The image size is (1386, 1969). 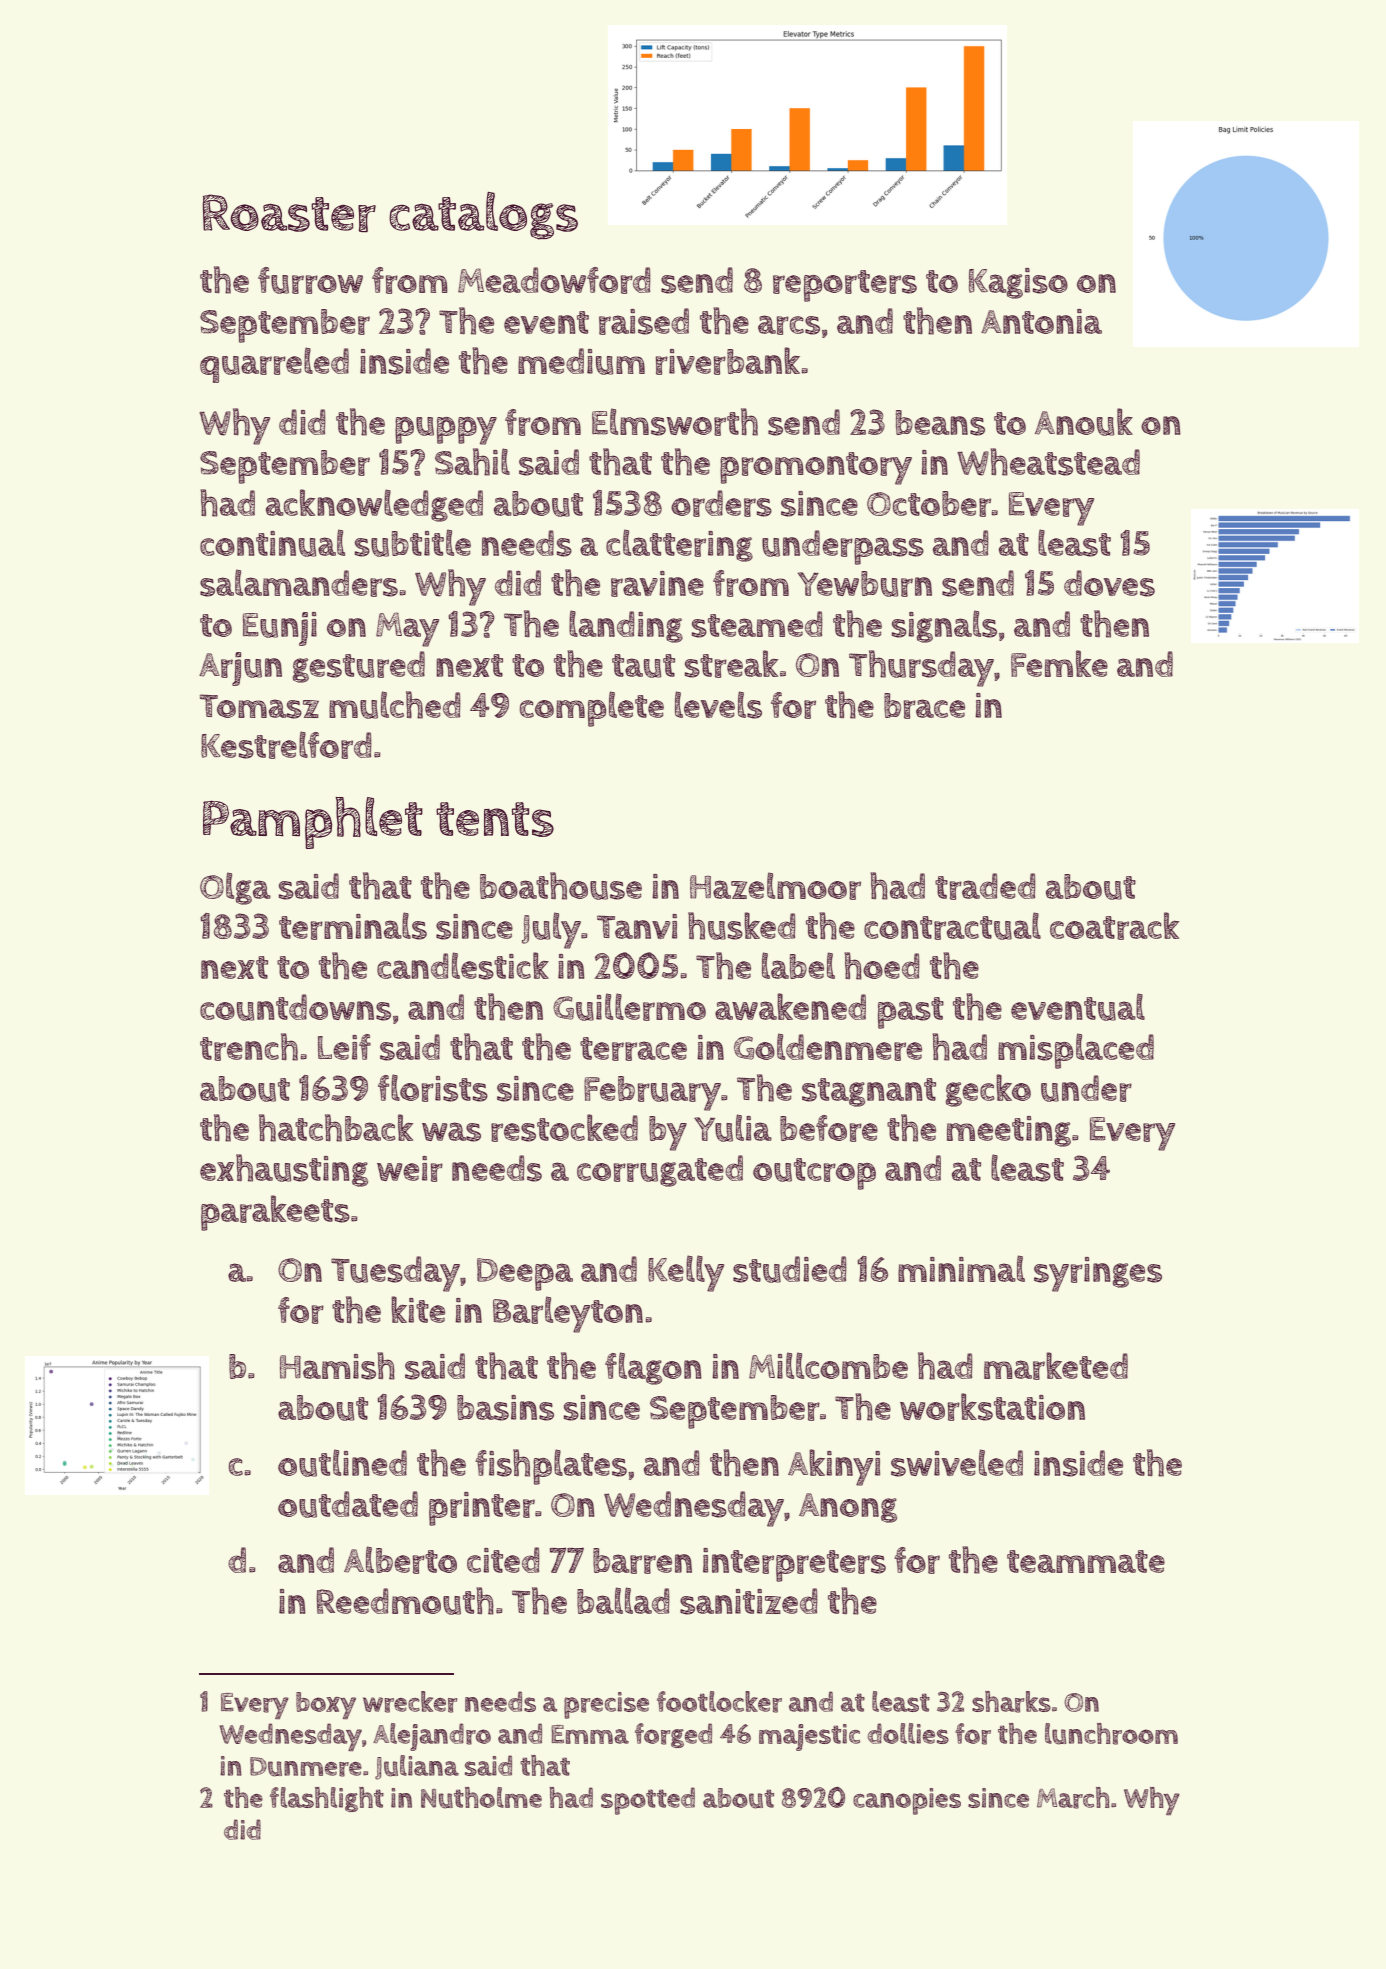 What do you see at coordinates (274, 365) in the page?
I see `quarreled` at bounding box center [274, 365].
